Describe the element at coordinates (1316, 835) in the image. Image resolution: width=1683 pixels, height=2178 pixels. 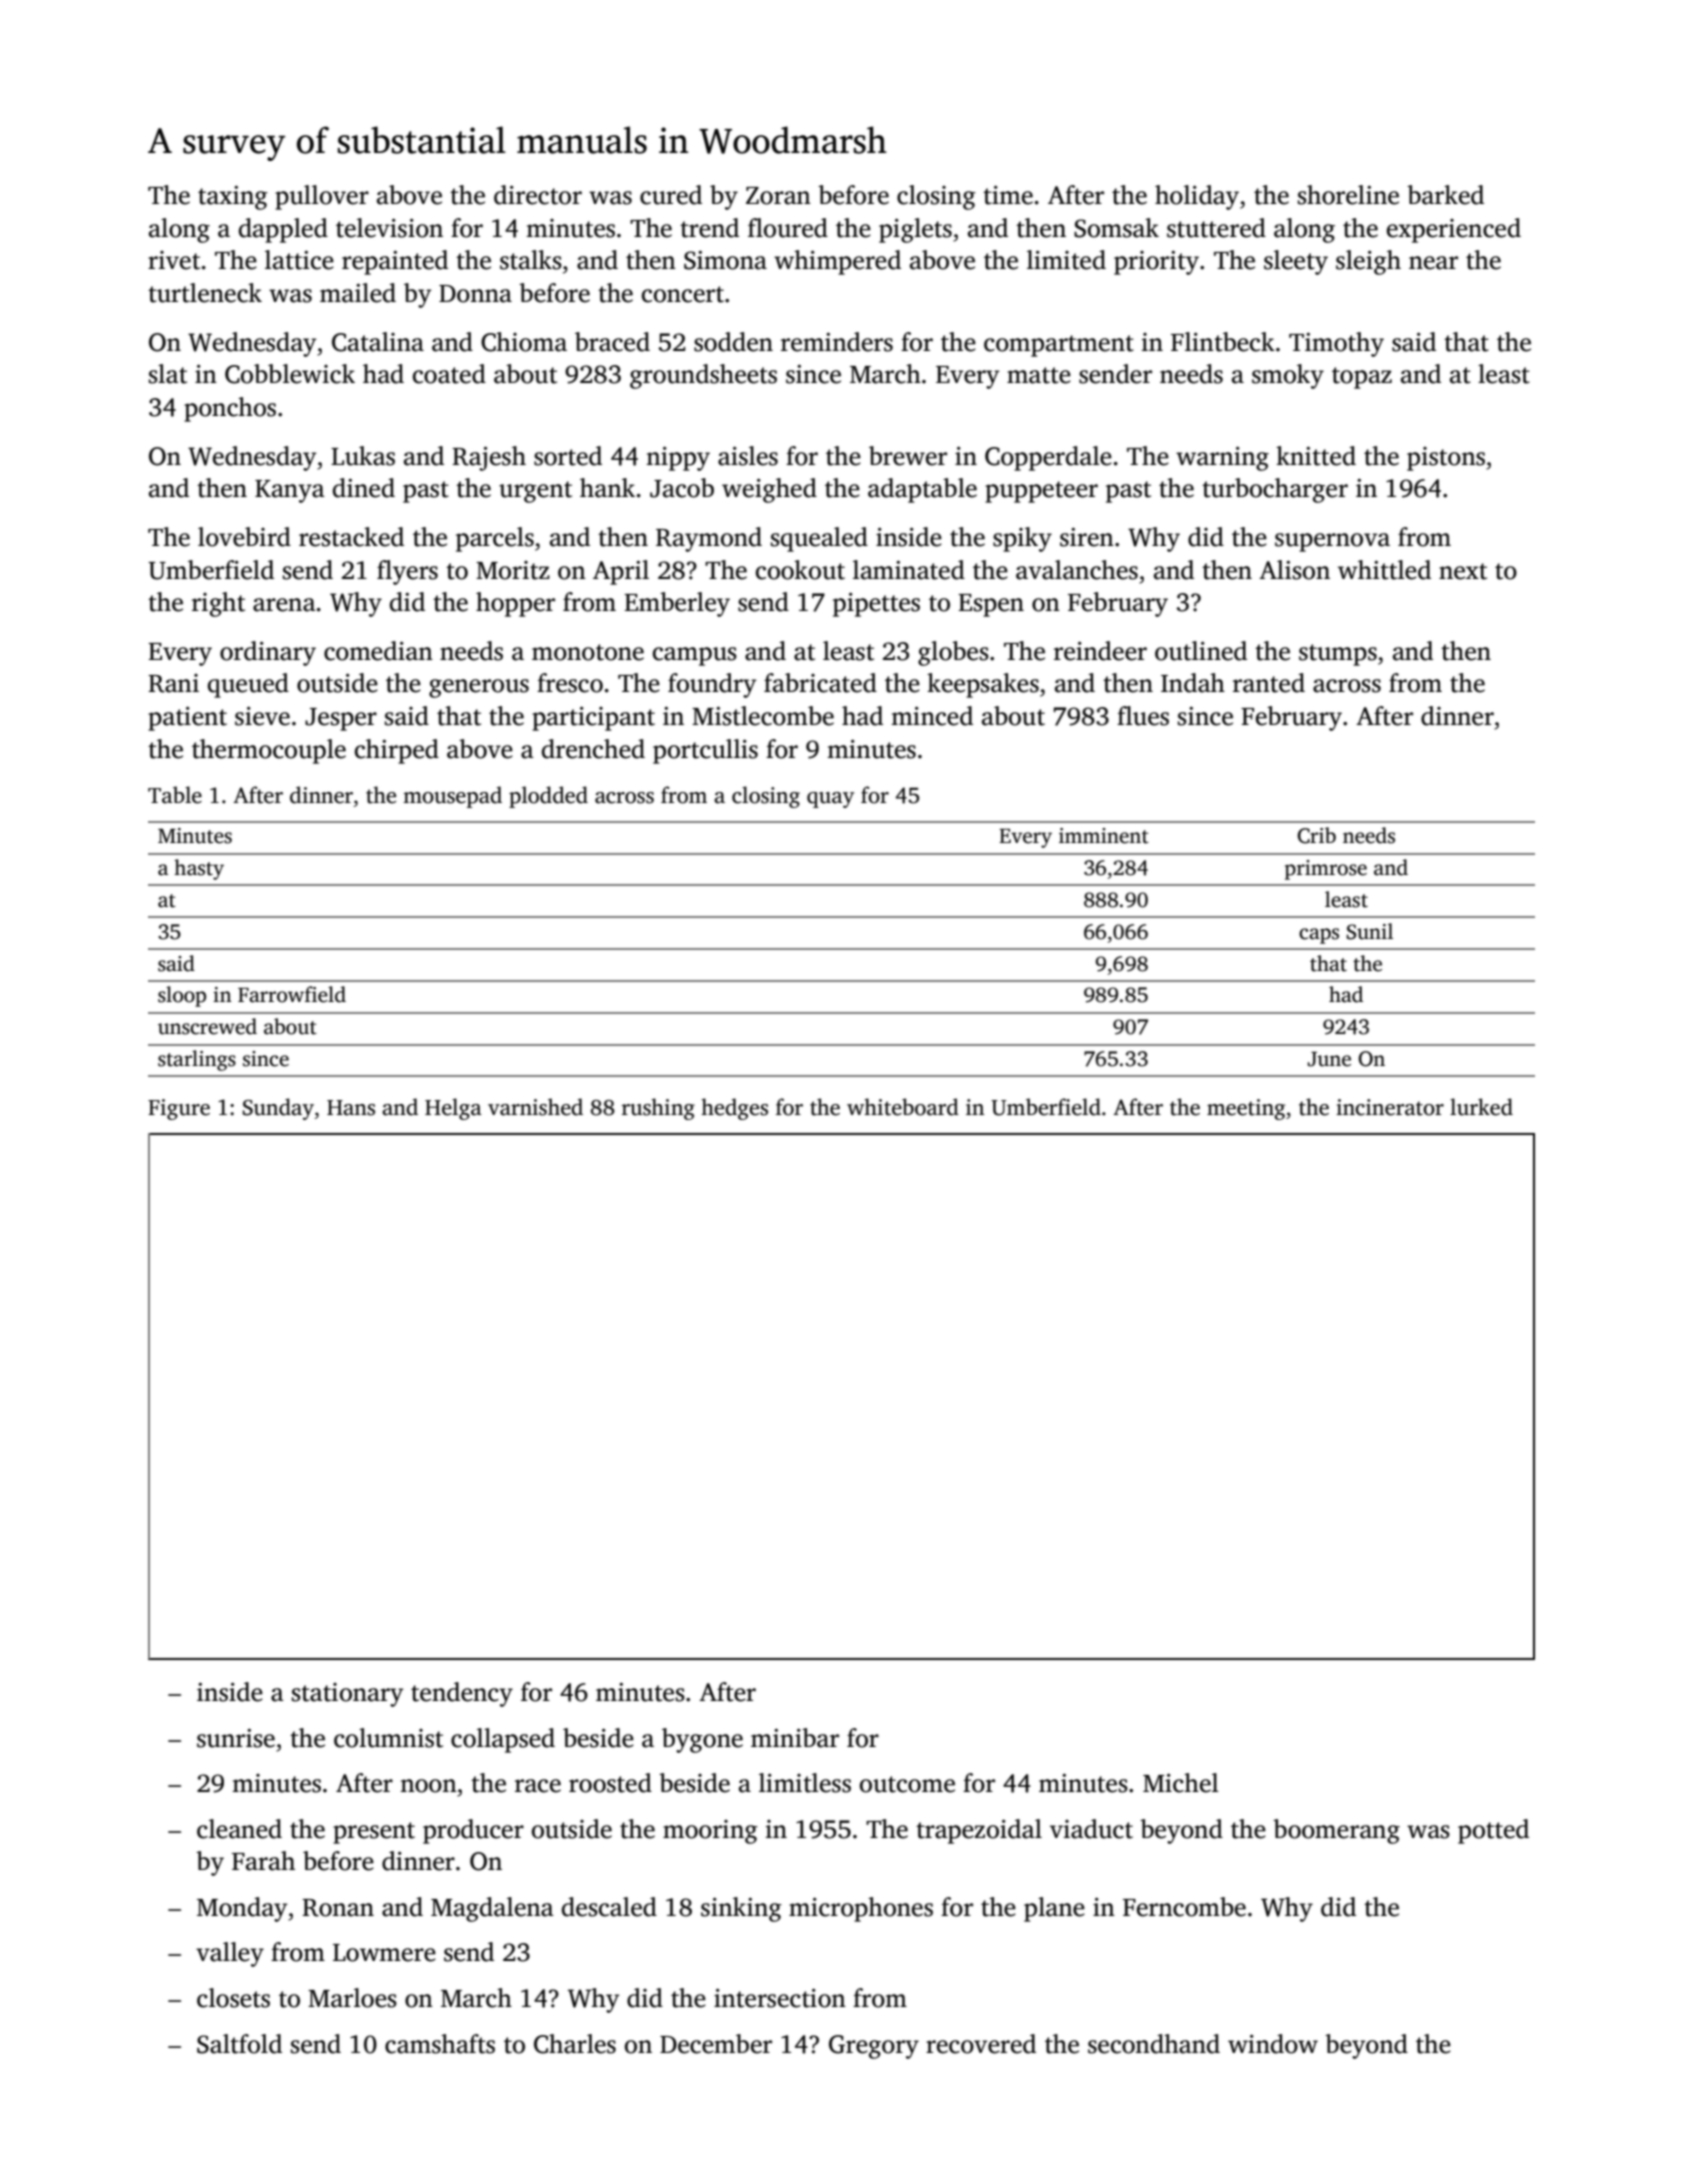
I see `Crib` at that location.
